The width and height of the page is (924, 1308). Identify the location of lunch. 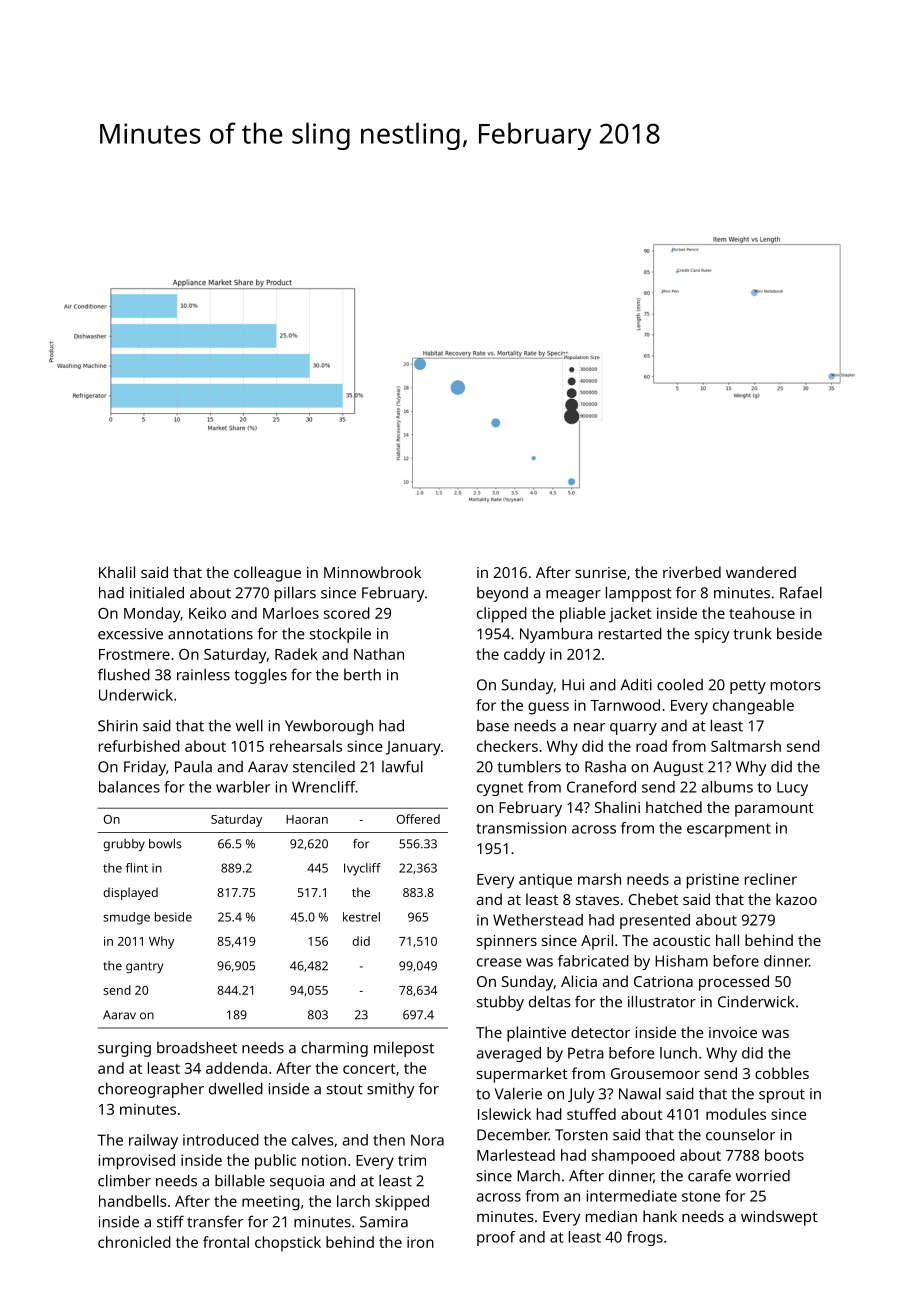
(678, 1053).
